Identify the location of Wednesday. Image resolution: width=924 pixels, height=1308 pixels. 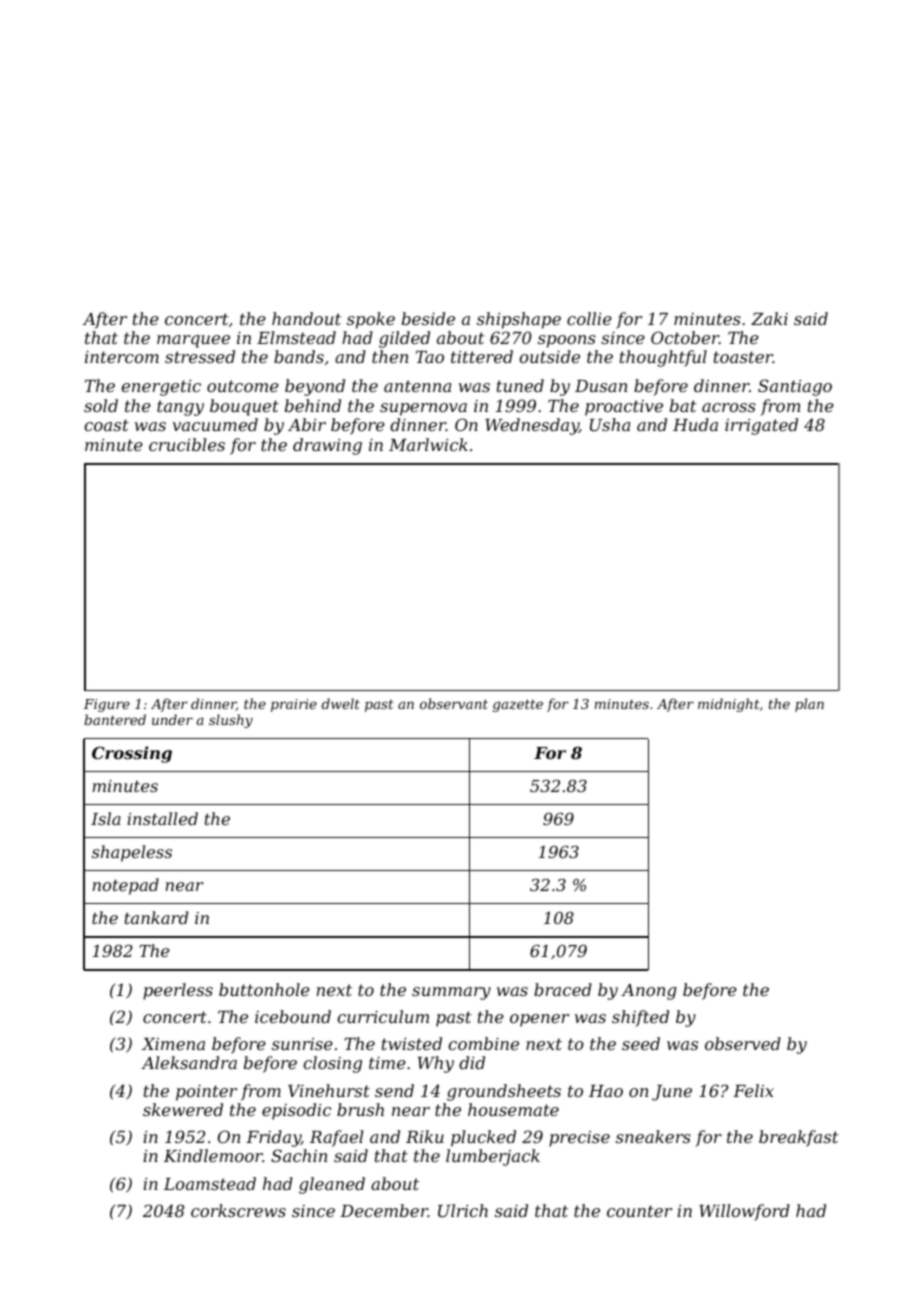
(532, 426).
